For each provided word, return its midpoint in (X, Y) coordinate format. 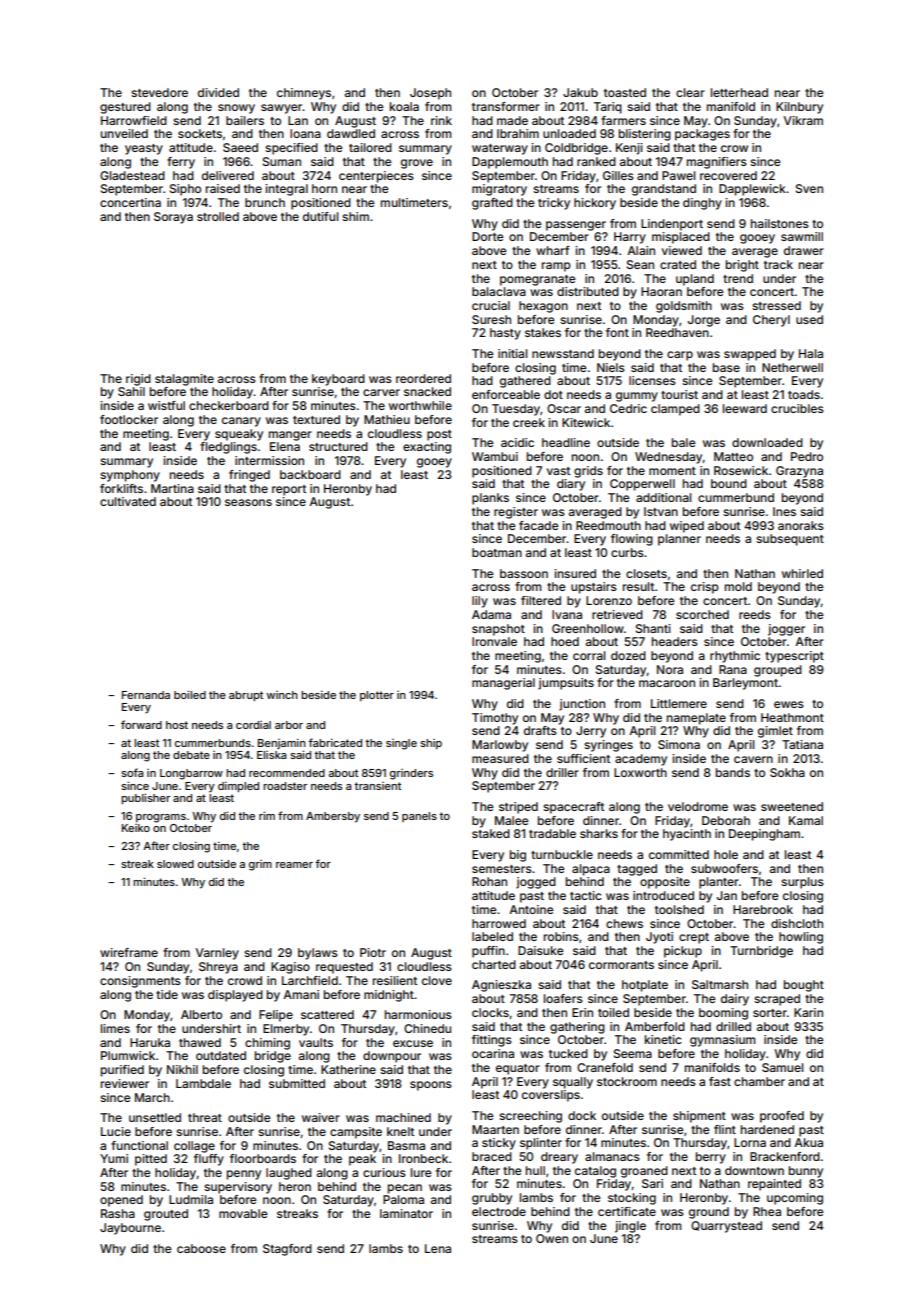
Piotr (373, 952)
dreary (559, 1158)
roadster (285, 786)
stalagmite (184, 380)
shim (355, 216)
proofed (782, 1117)
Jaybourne (130, 1229)
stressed (776, 305)
